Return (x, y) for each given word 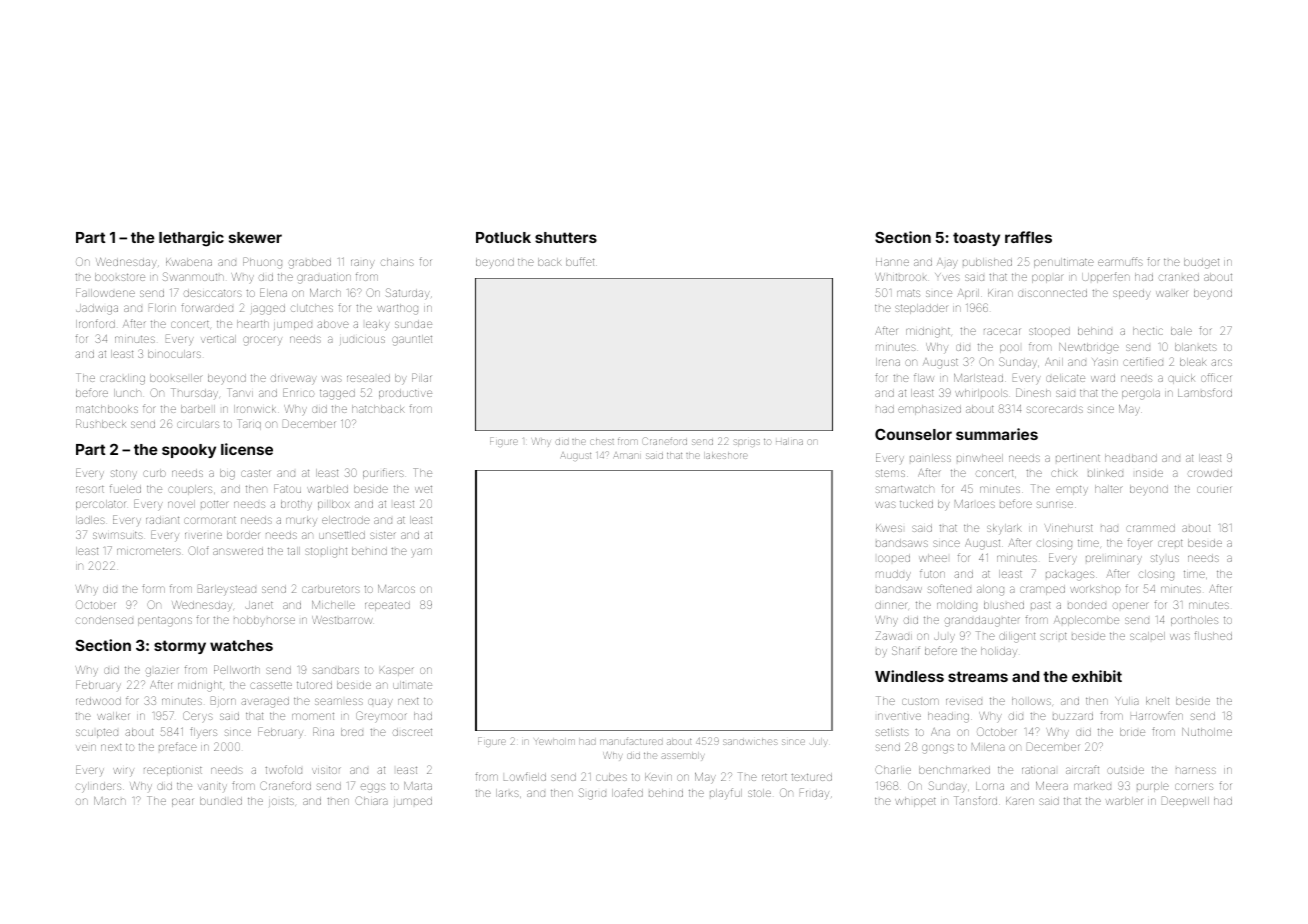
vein (86, 747)
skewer (255, 237)
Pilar (421, 377)
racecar (1002, 331)
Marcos (396, 589)
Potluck (503, 237)
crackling (122, 379)
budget (1201, 263)
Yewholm (555, 742)
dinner (891, 605)
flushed (1213, 635)
